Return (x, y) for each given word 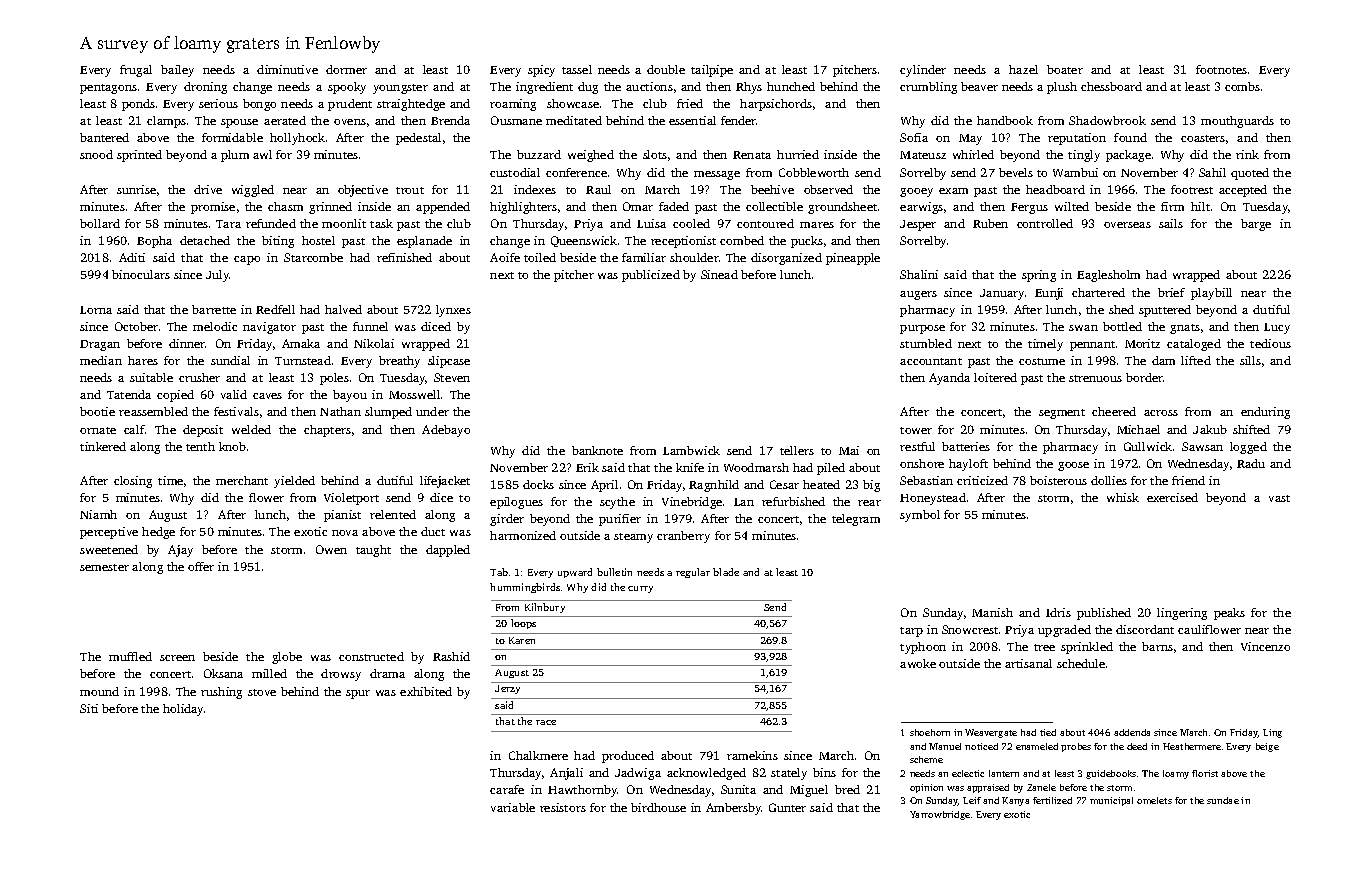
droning (205, 88)
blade (726, 572)
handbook (1005, 120)
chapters (327, 431)
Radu (1251, 463)
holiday (183, 710)
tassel (577, 69)
